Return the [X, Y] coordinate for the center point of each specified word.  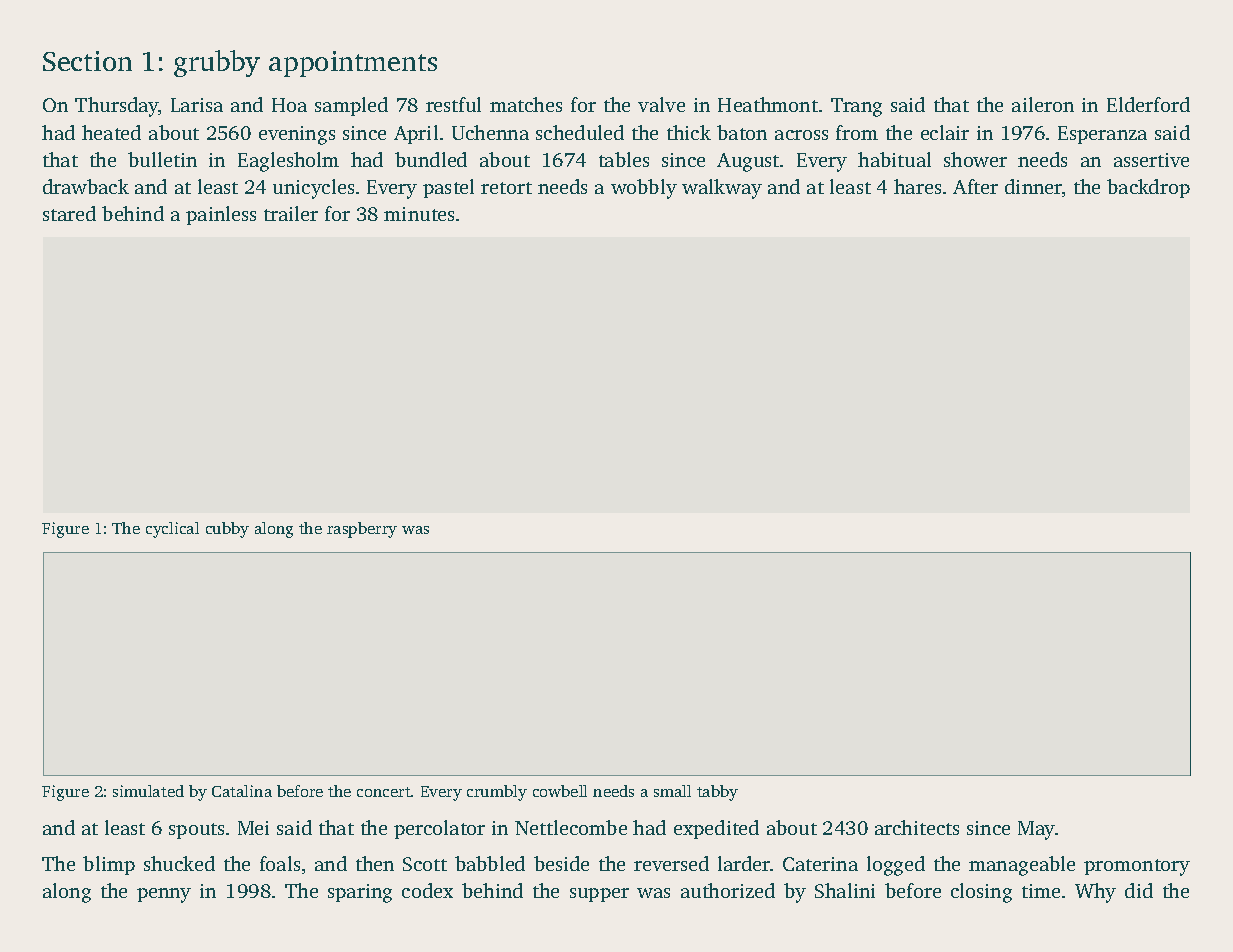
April [416, 134]
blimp [109, 865]
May [1036, 830]
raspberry [362, 530]
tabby [717, 793]
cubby [227, 530]
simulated [148, 791]
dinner [1033, 186]
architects [917, 827]
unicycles [313, 189]
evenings [297, 135]
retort [506, 188]
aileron [1043, 104]
